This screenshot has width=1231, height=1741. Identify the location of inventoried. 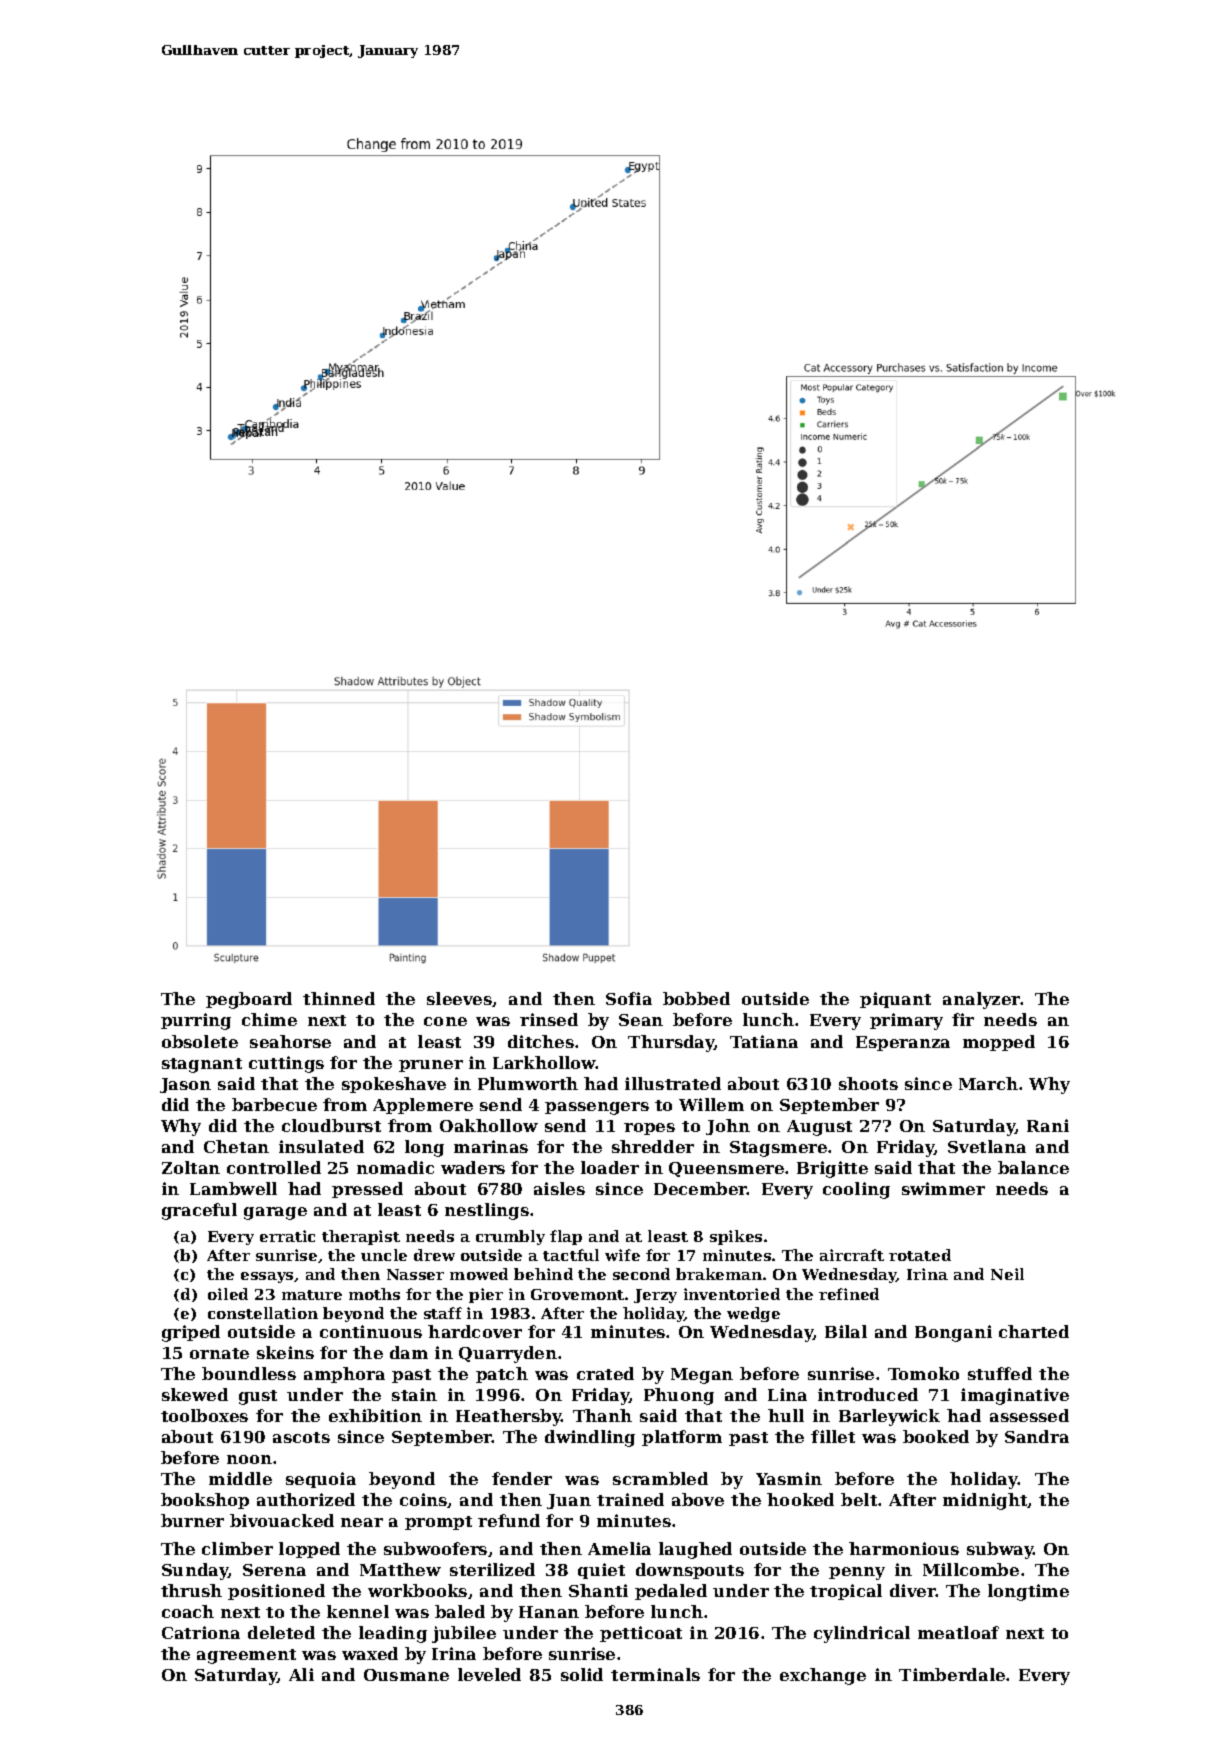
(732, 1294).
